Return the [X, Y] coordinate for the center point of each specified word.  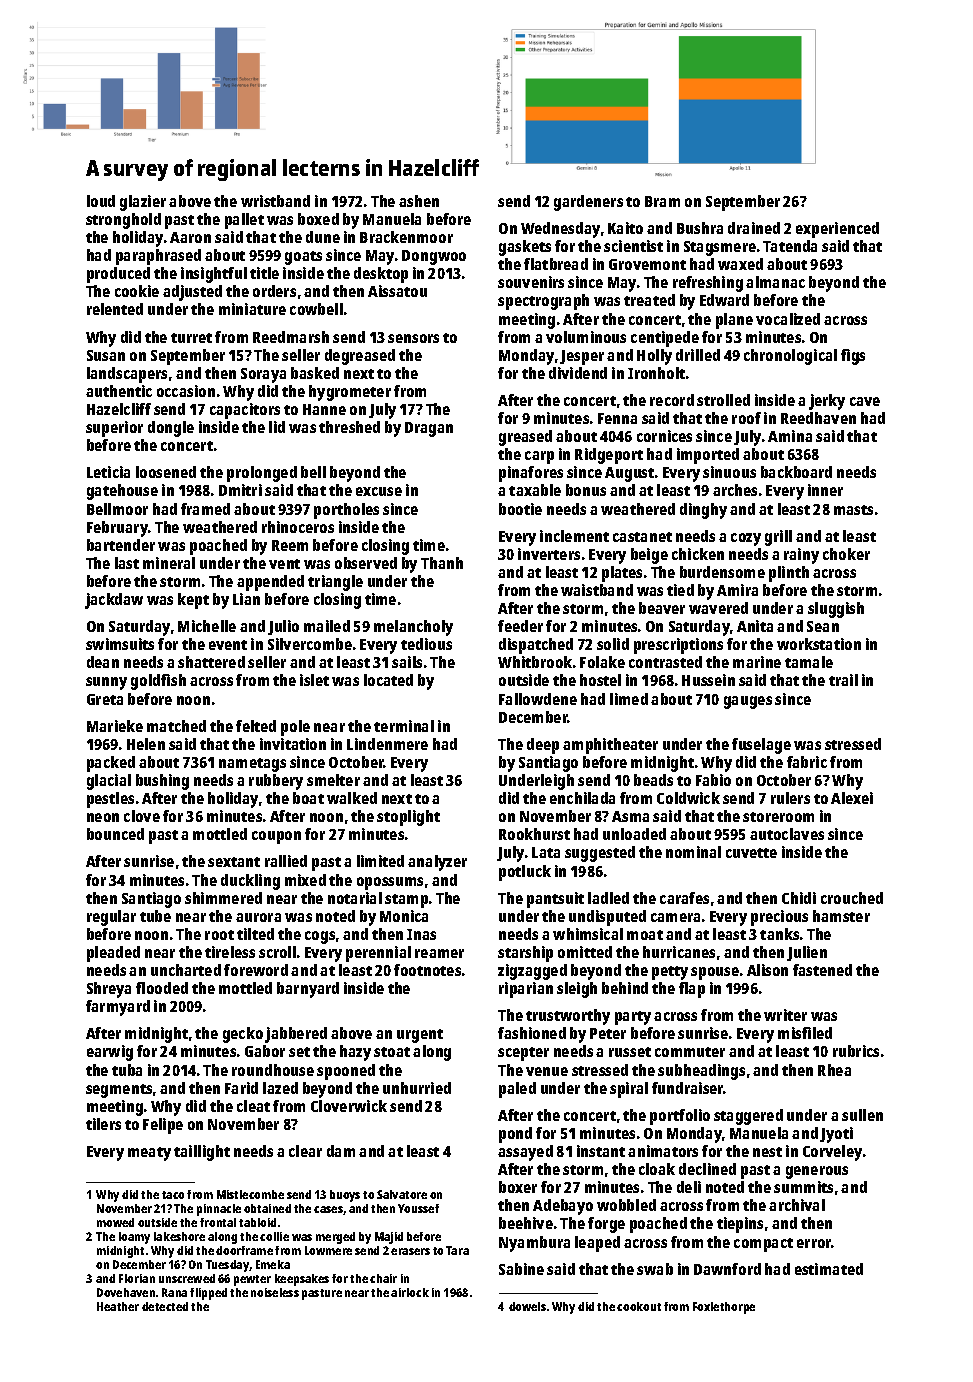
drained [754, 228]
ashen [419, 201]
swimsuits [120, 644]
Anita [755, 626]
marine [757, 662]
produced [118, 275]
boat [308, 798]
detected [165, 1306]
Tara [457, 1250]
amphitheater [610, 746]
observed [366, 563]
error [814, 1243]
